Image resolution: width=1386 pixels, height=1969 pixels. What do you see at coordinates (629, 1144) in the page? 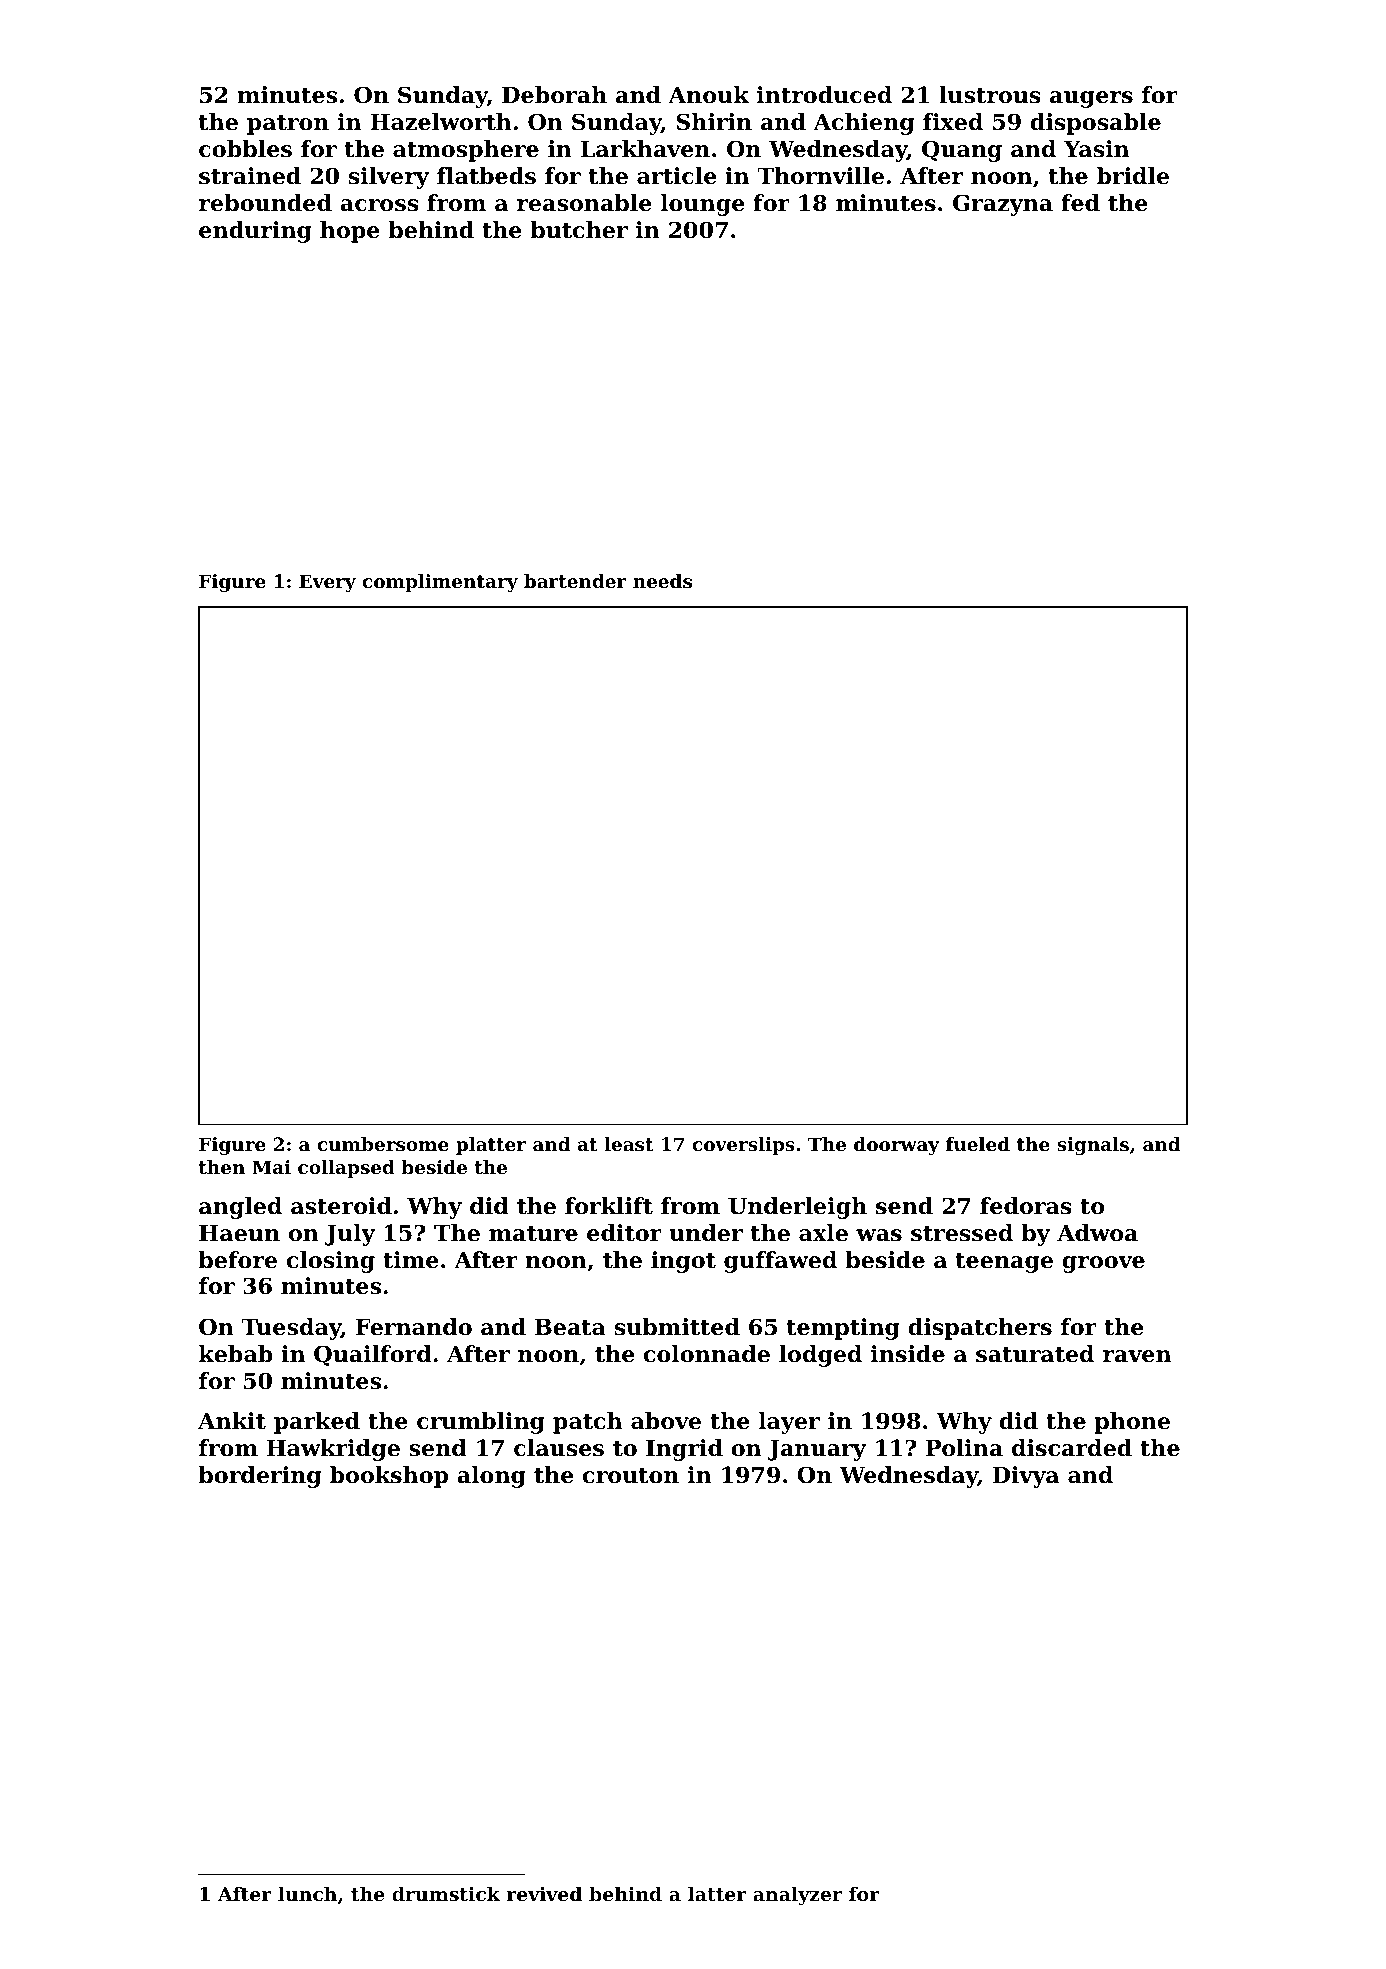
I see `least` at bounding box center [629, 1144].
